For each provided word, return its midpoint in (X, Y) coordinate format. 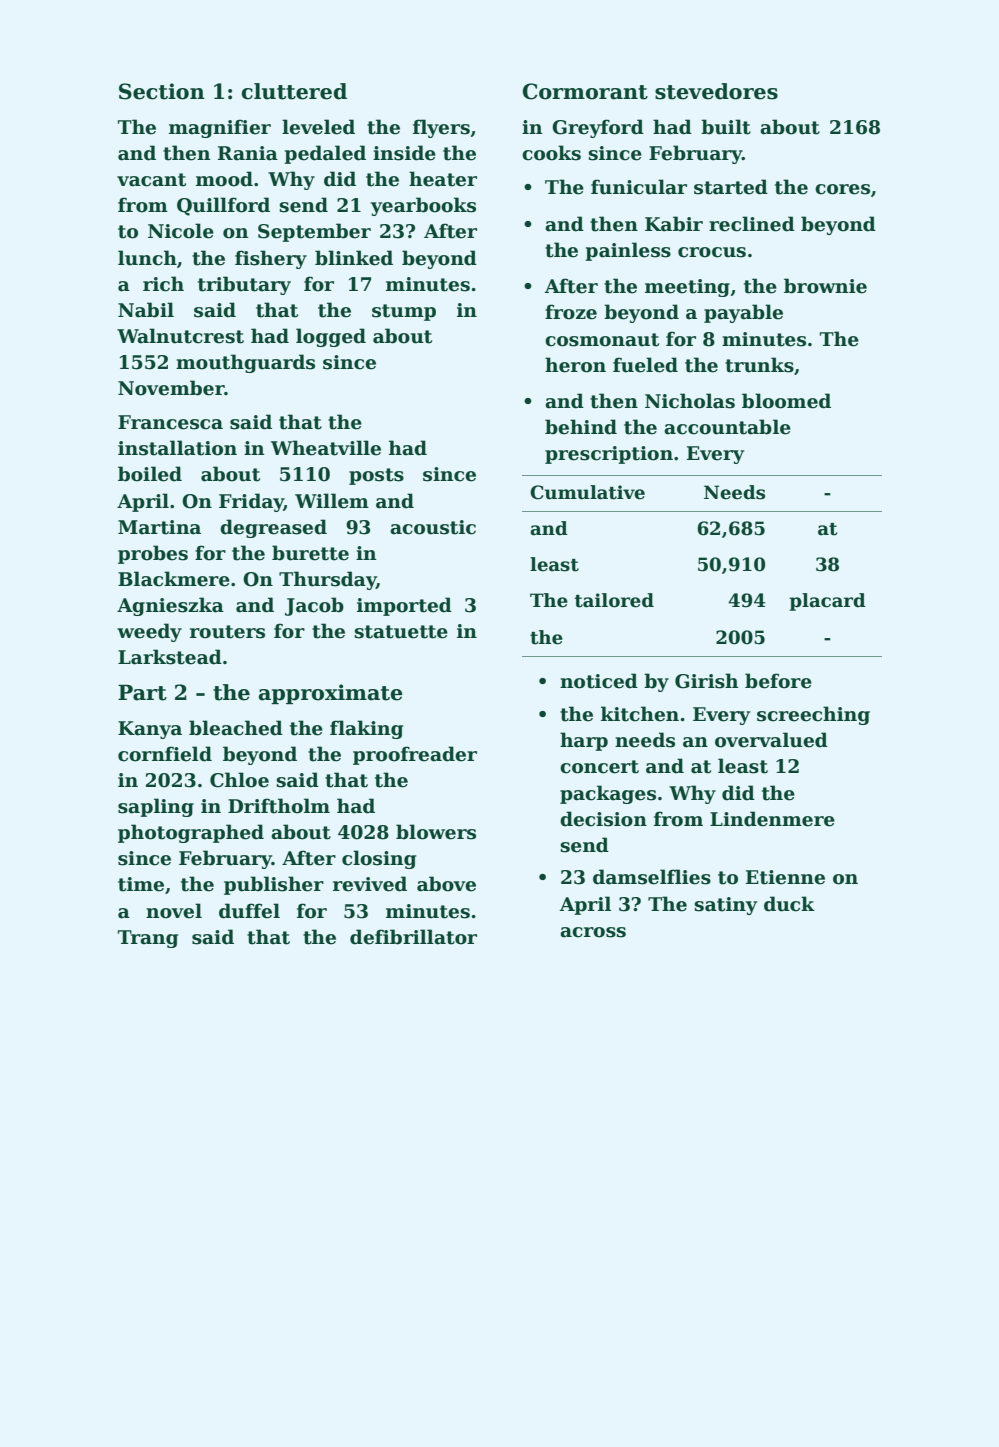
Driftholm (279, 806)
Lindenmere (772, 819)
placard (827, 602)
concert (599, 767)
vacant (151, 180)
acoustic (433, 527)
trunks (759, 365)
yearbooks (423, 206)
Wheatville (326, 448)
